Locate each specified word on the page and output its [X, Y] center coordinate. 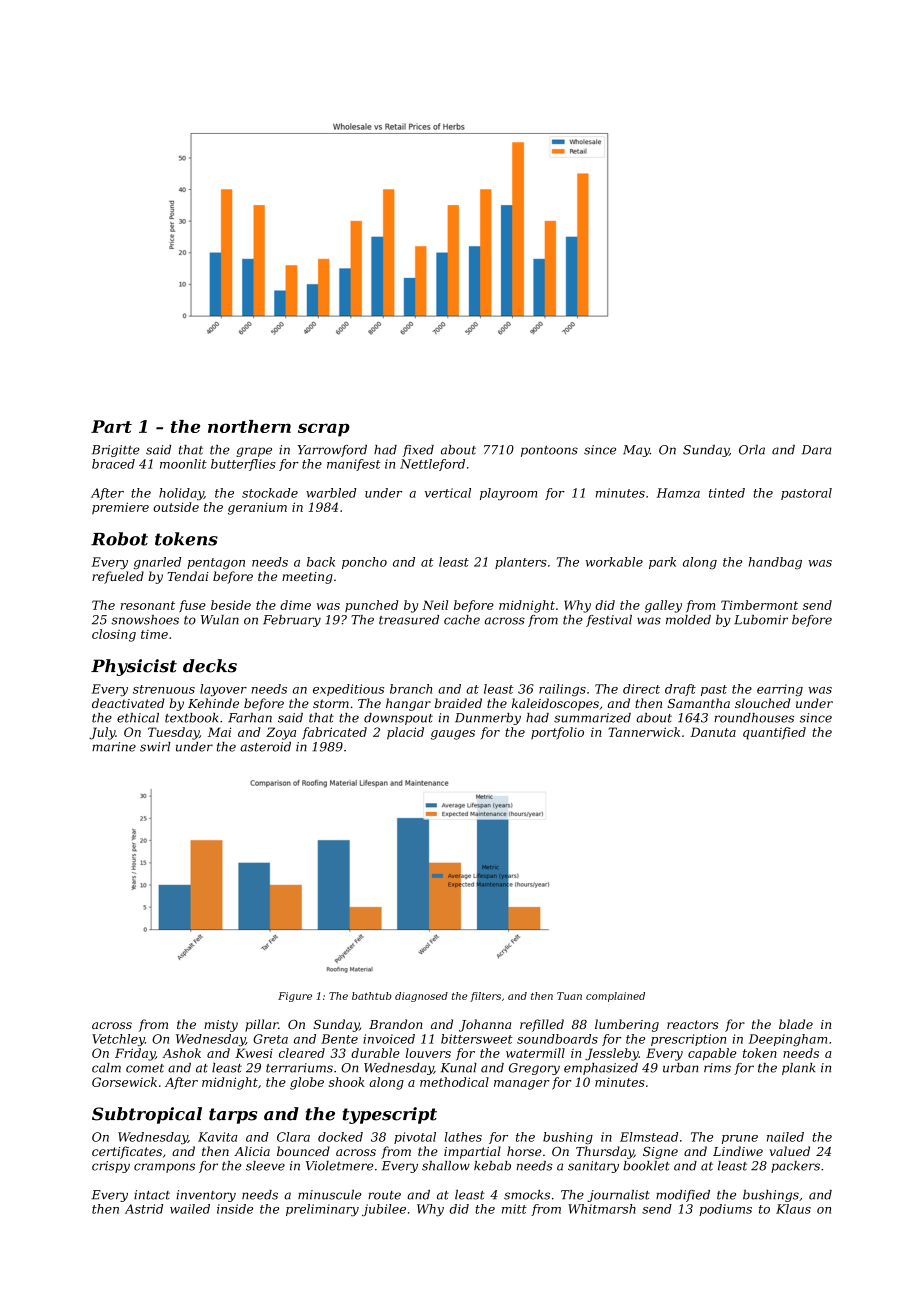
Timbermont [759, 605]
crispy [111, 1167]
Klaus [793, 1209]
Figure [295, 997]
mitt [514, 1209]
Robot [119, 539]
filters [485, 997]
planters [521, 563]
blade [796, 1024]
